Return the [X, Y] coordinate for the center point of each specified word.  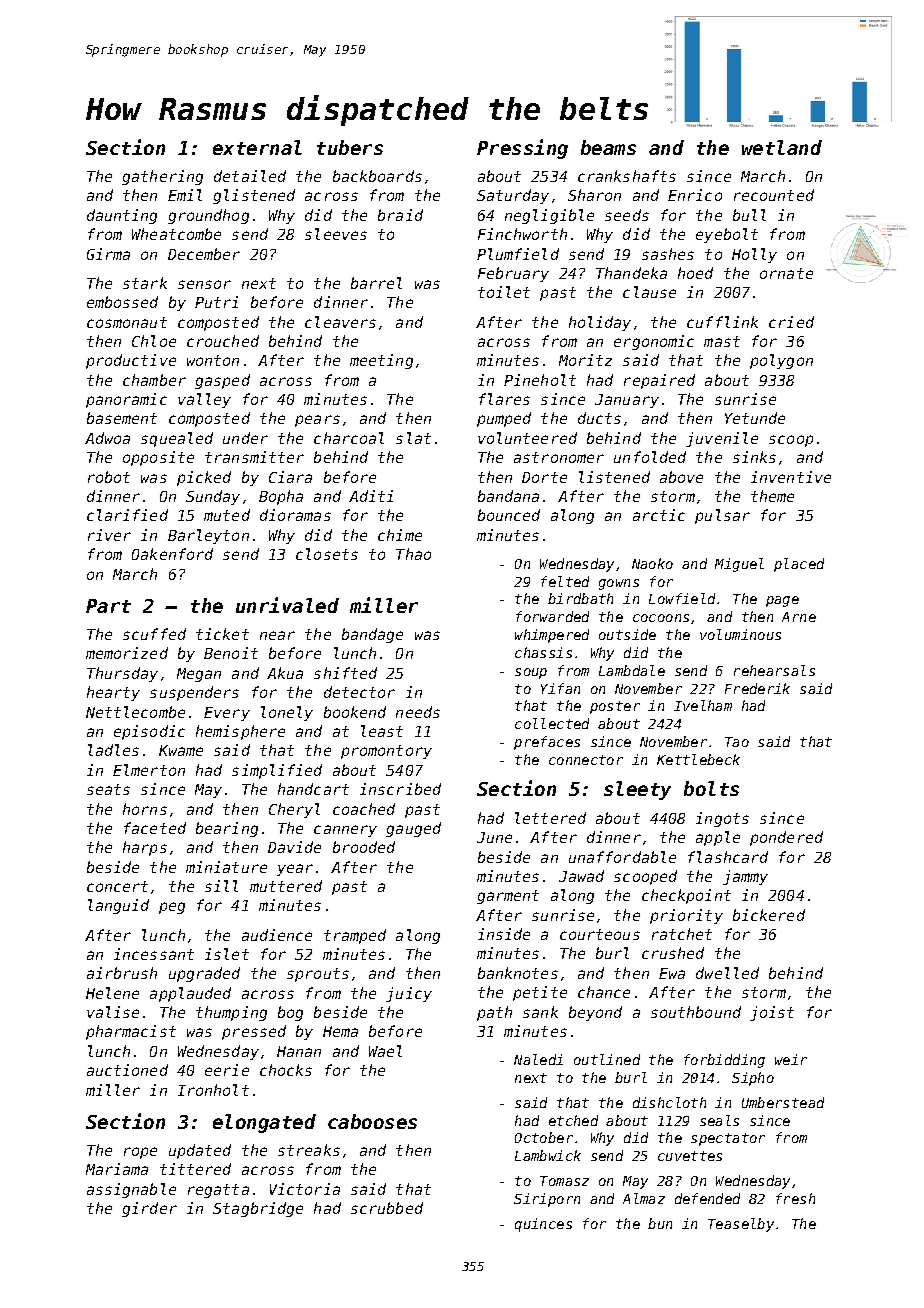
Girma [108, 254]
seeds [627, 215]
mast [722, 341]
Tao [737, 742]
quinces [543, 1225]
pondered [786, 838]
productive [131, 361]
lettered [550, 818]
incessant [154, 954]
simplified [277, 771]
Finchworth [522, 234]
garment [508, 897]
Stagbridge [258, 1209]
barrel [376, 283]
